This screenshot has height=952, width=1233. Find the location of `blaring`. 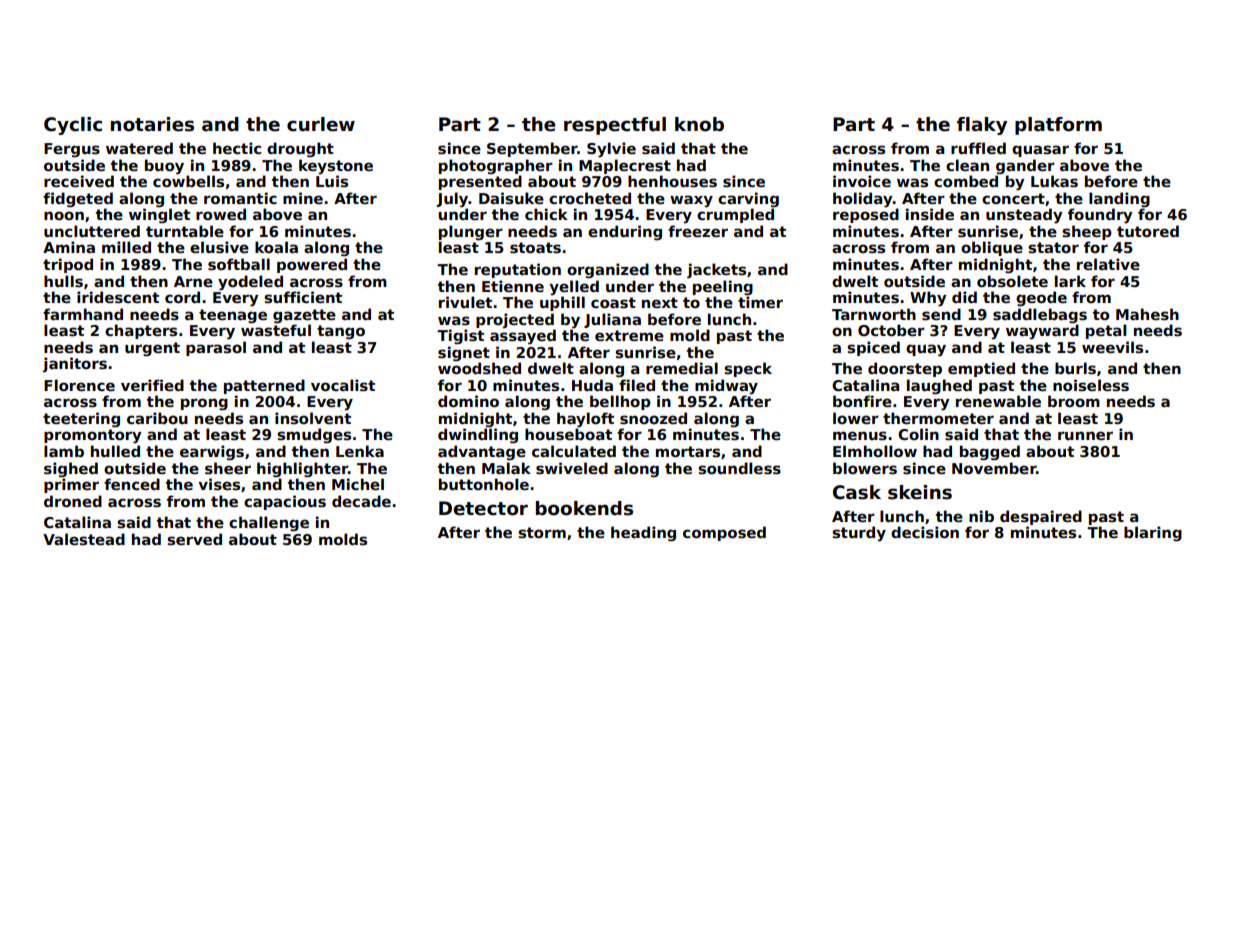

blaring is located at coordinates (1153, 533).
